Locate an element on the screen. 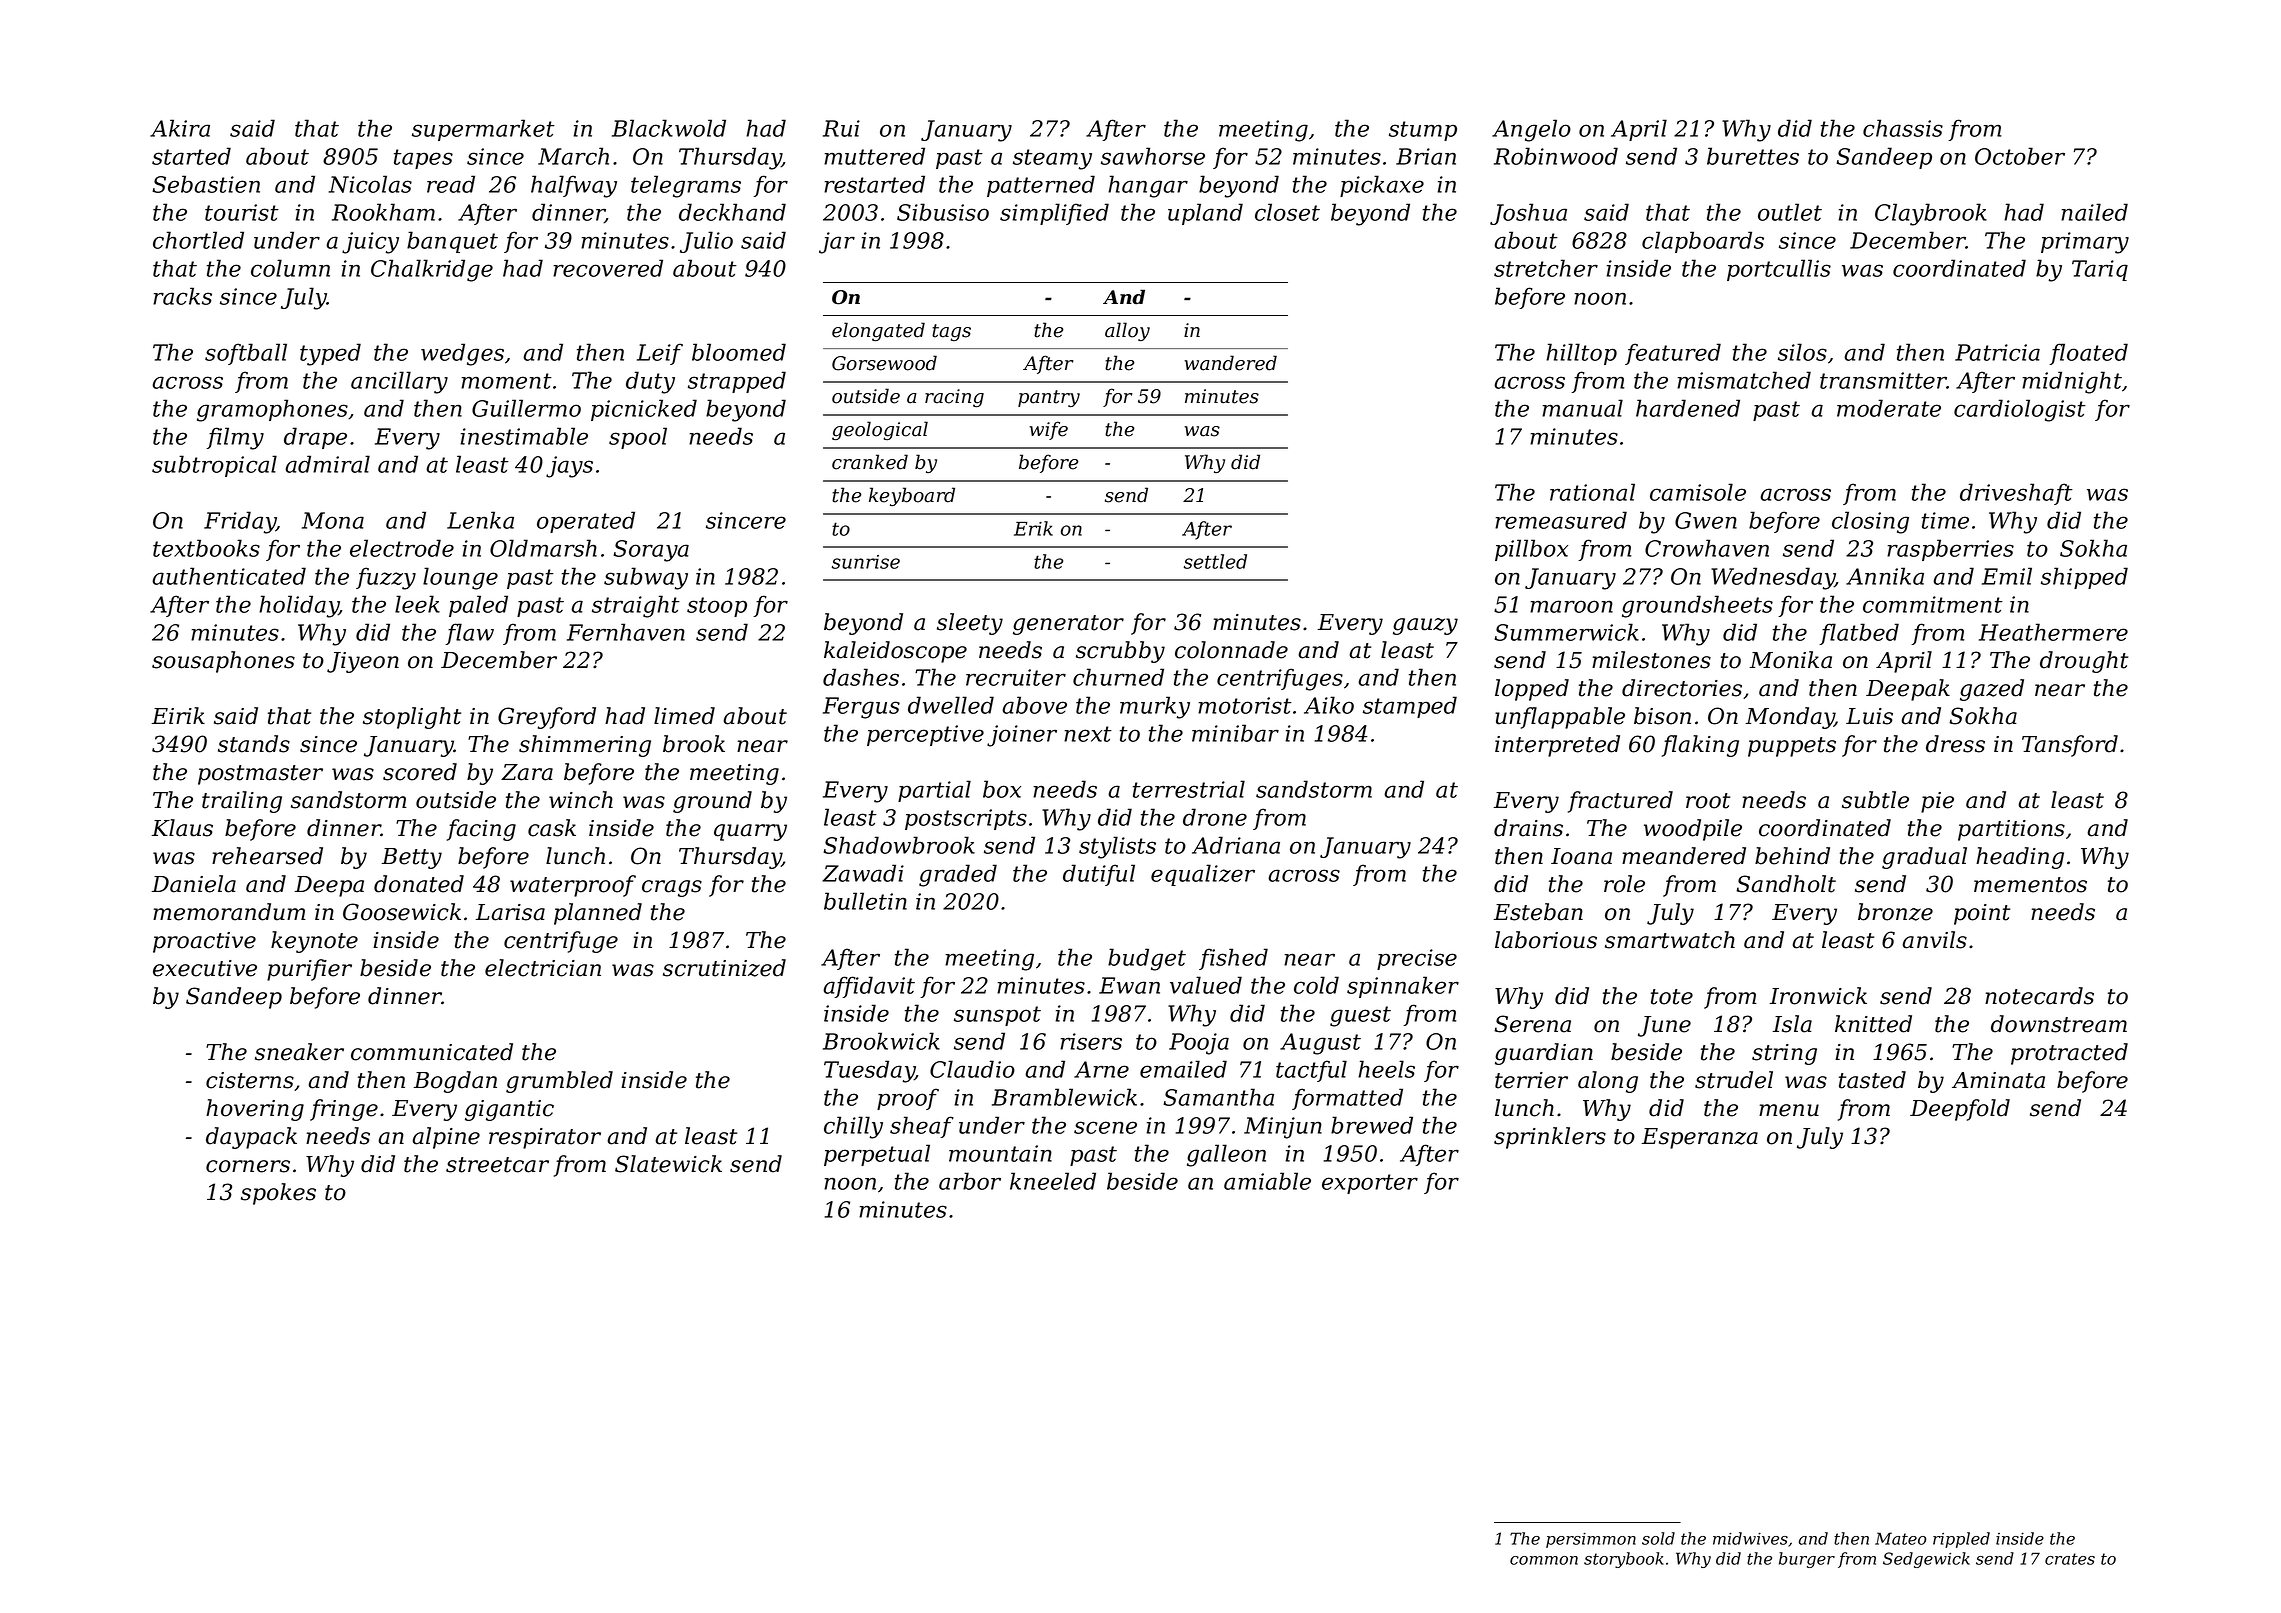 Image resolution: width=2281 pixels, height=1613 pixels. spokes is located at coordinates (278, 1194).
